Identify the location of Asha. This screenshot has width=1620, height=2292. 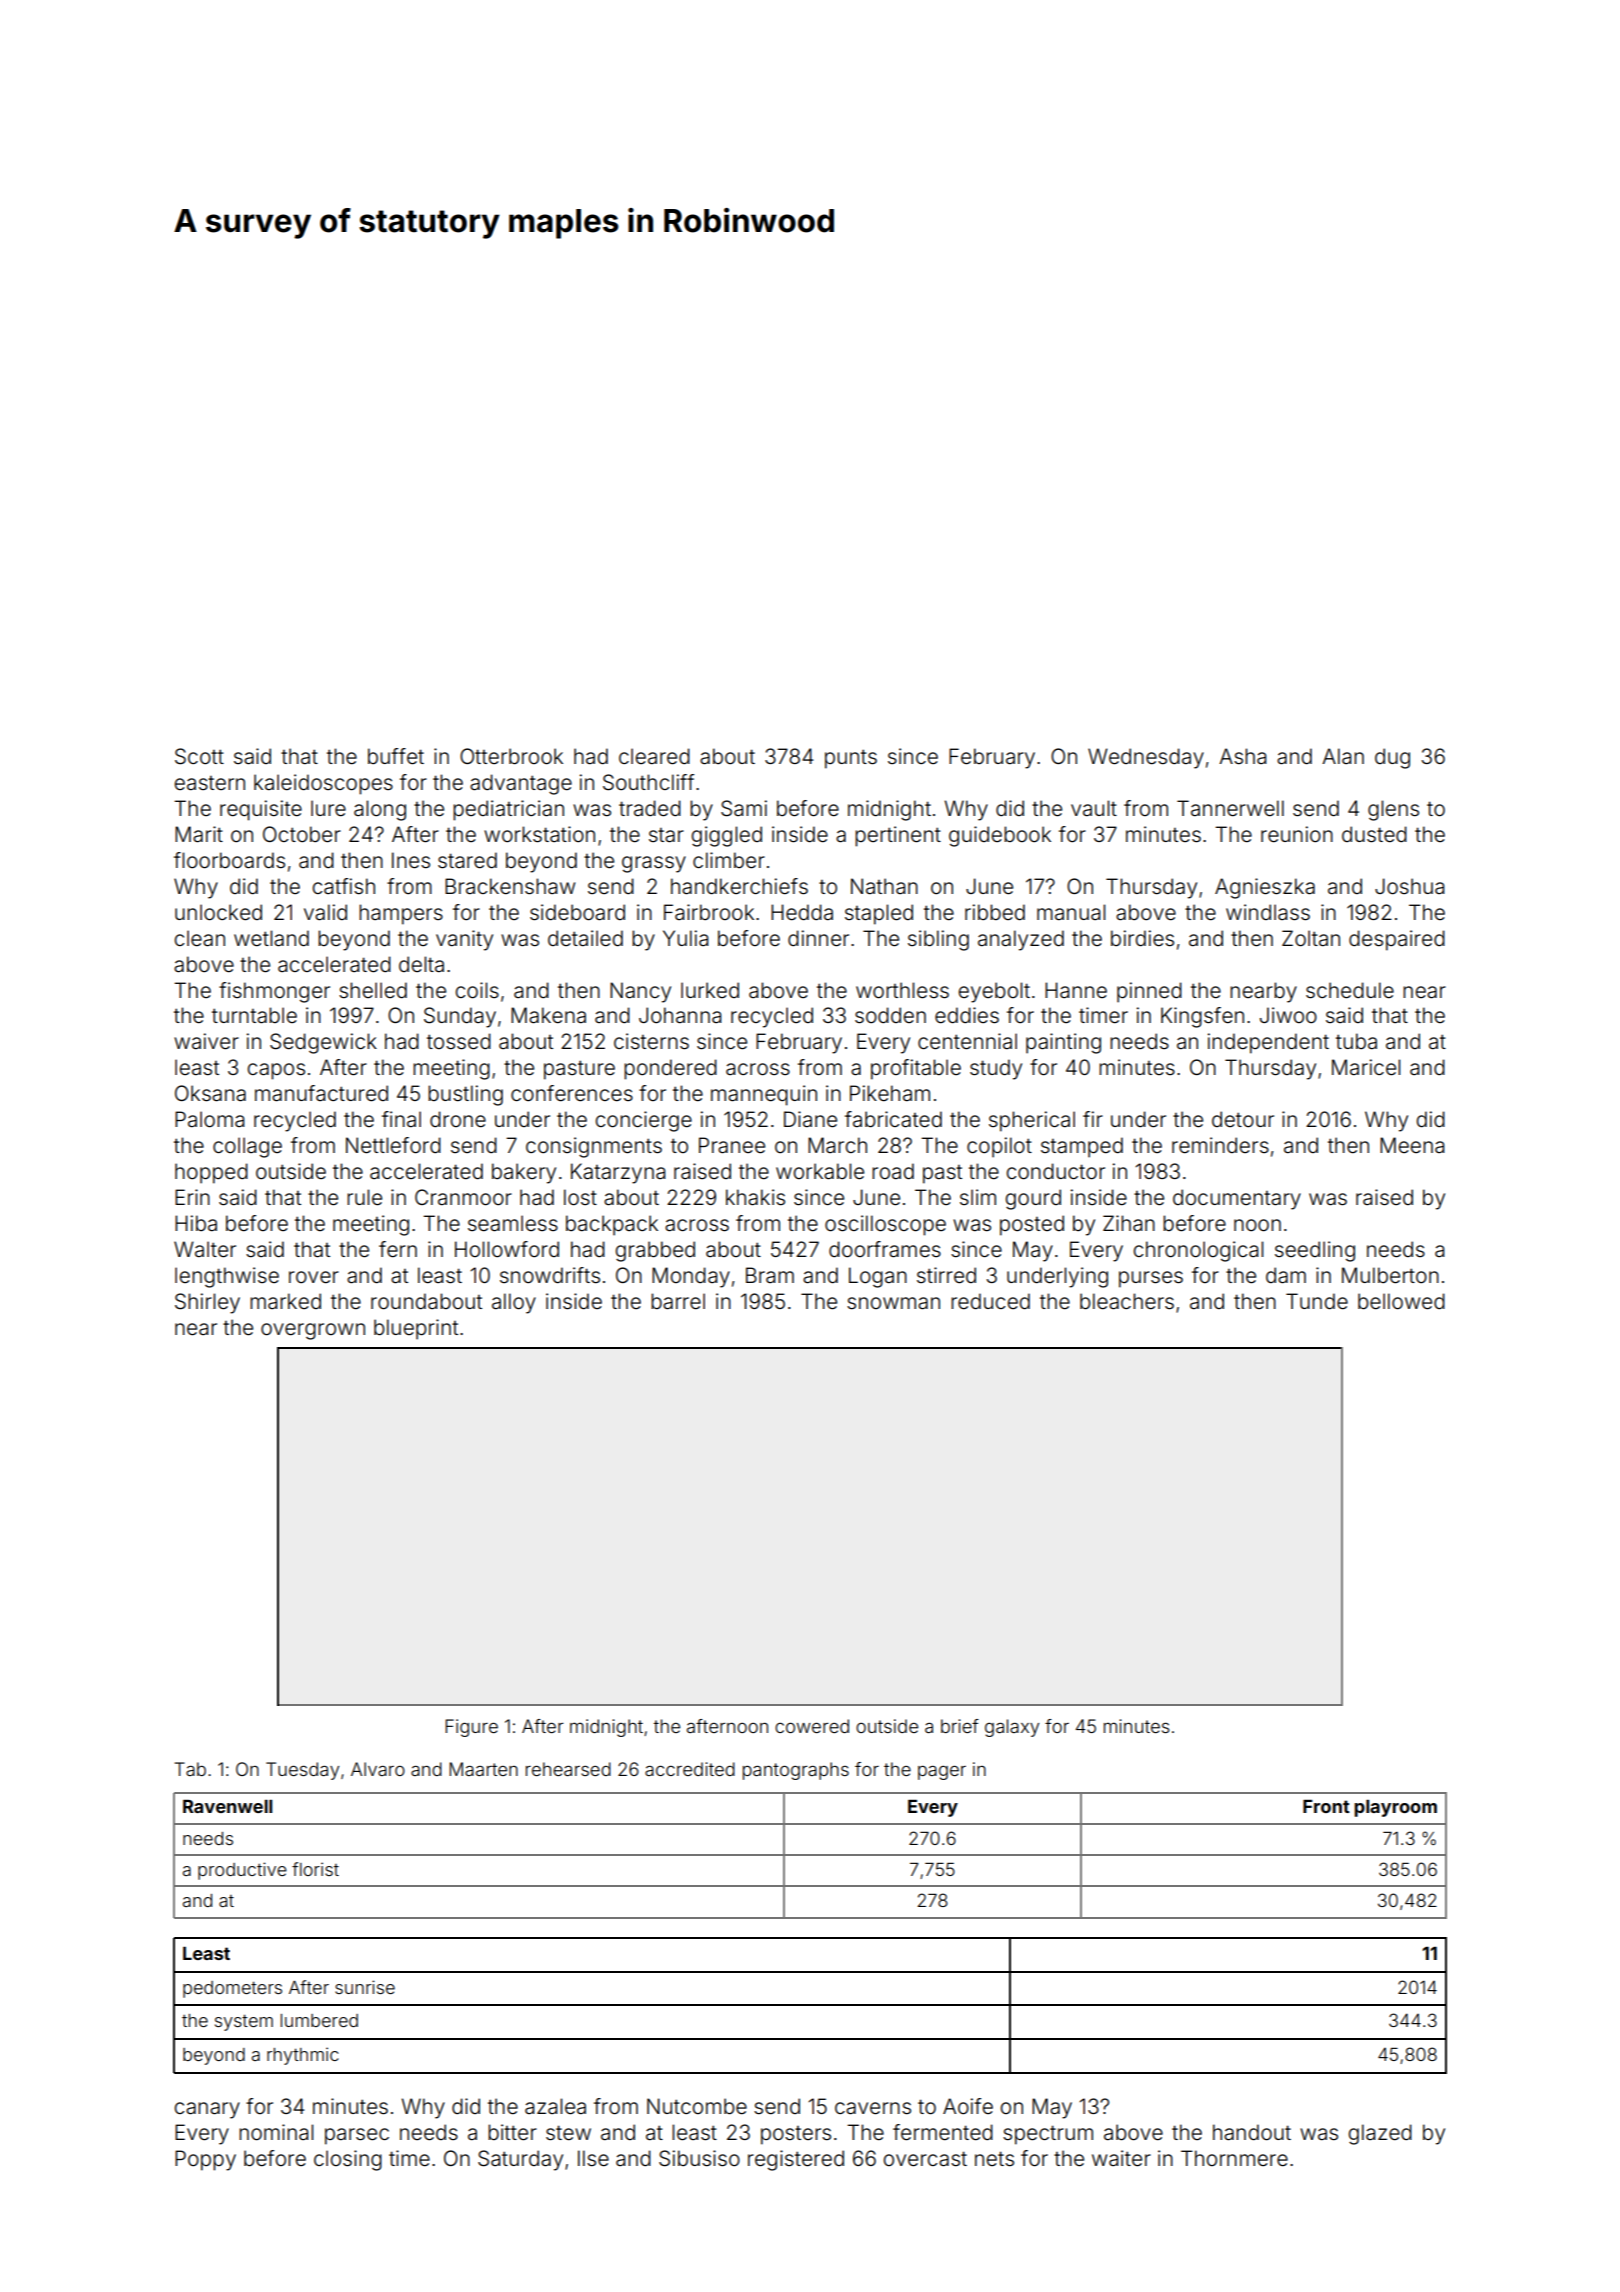
(1243, 756).
